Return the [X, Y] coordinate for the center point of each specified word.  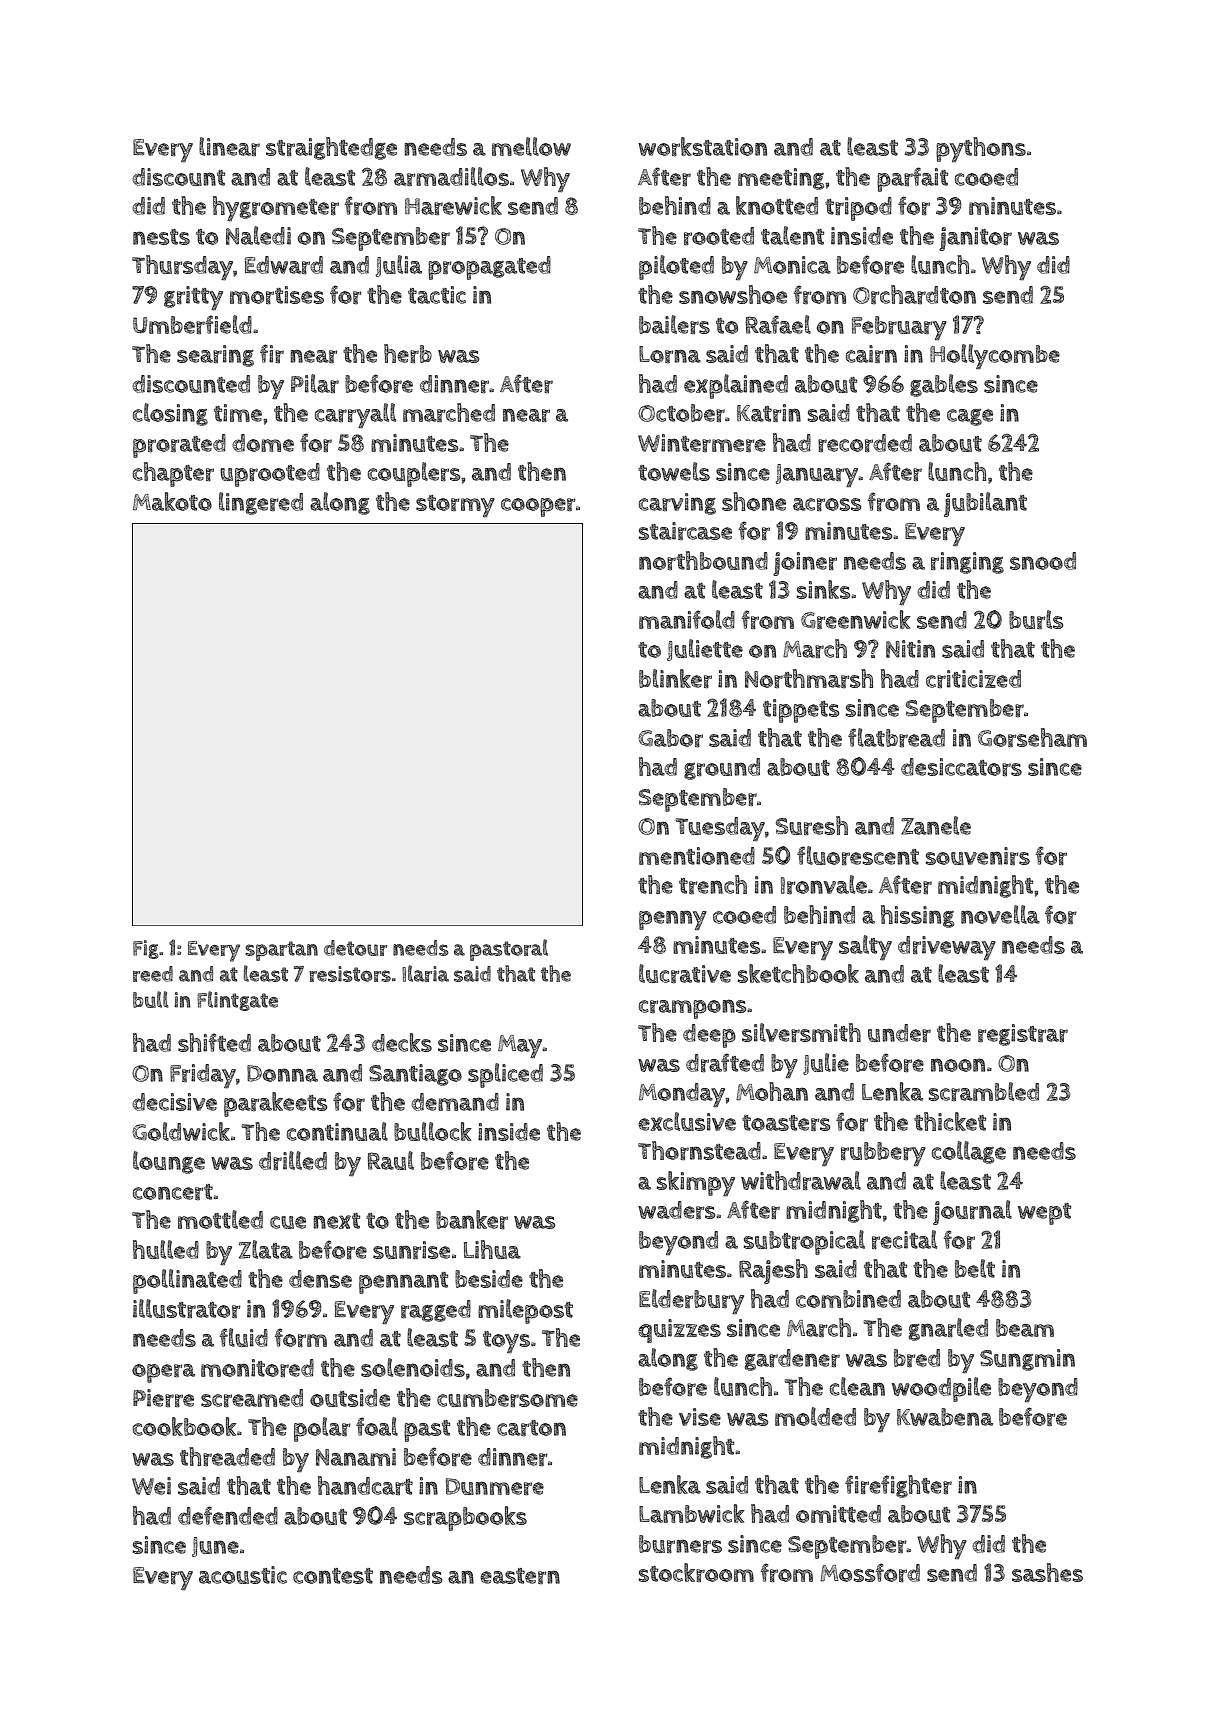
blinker [675, 678]
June [215, 1547]
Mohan [772, 1091]
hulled [166, 1249]
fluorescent [858, 855]
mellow [531, 146]
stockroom [696, 1572]
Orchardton [914, 294]
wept [1044, 1214]
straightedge [331, 148]
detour [355, 948]
